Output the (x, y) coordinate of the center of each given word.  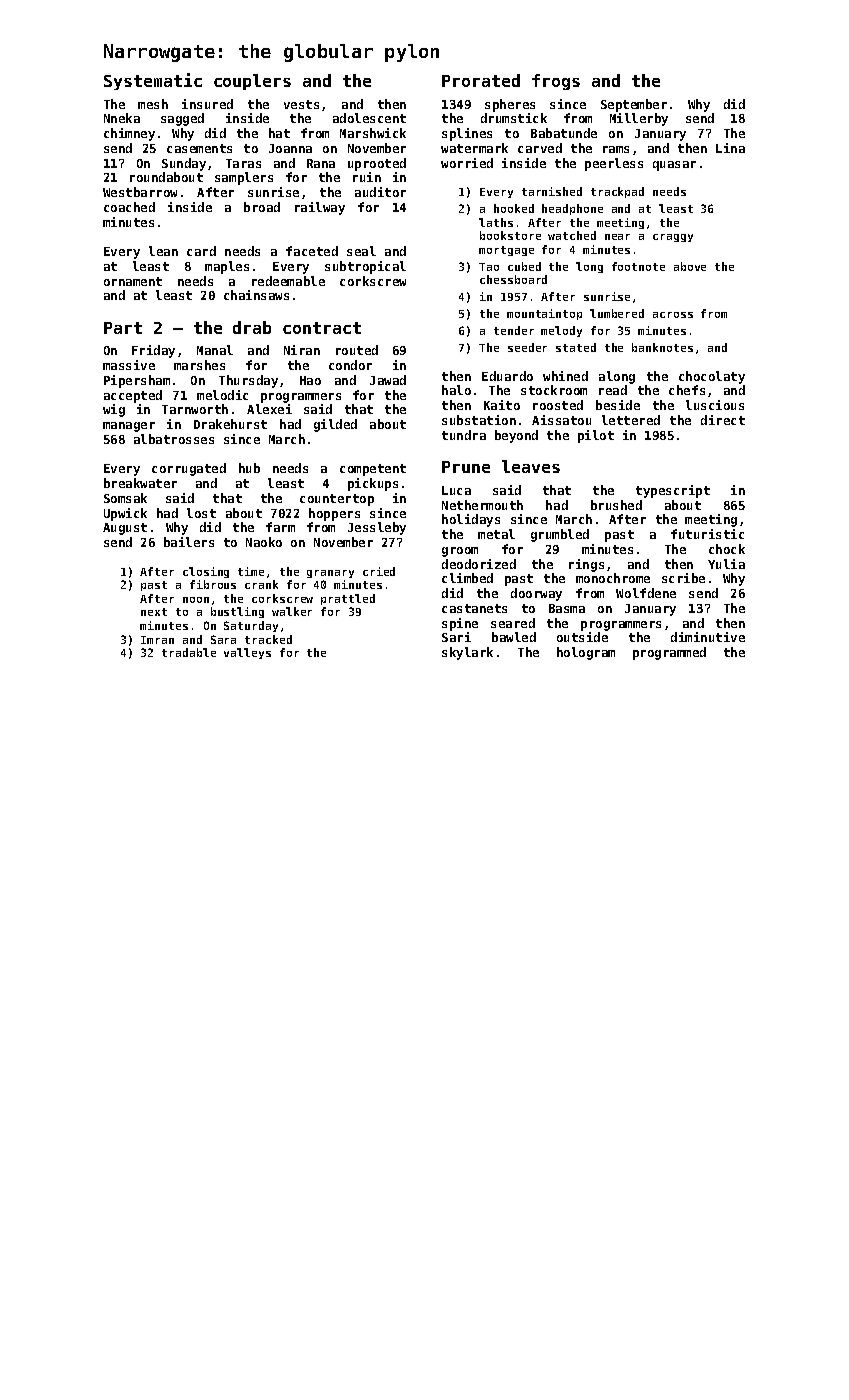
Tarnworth (195, 409)
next (154, 612)
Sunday (184, 164)
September (634, 105)
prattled (348, 599)
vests (301, 104)
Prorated (481, 80)
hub (249, 468)
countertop (337, 500)
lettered (631, 420)
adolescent (369, 118)
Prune (466, 467)
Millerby (639, 119)
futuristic (707, 534)
